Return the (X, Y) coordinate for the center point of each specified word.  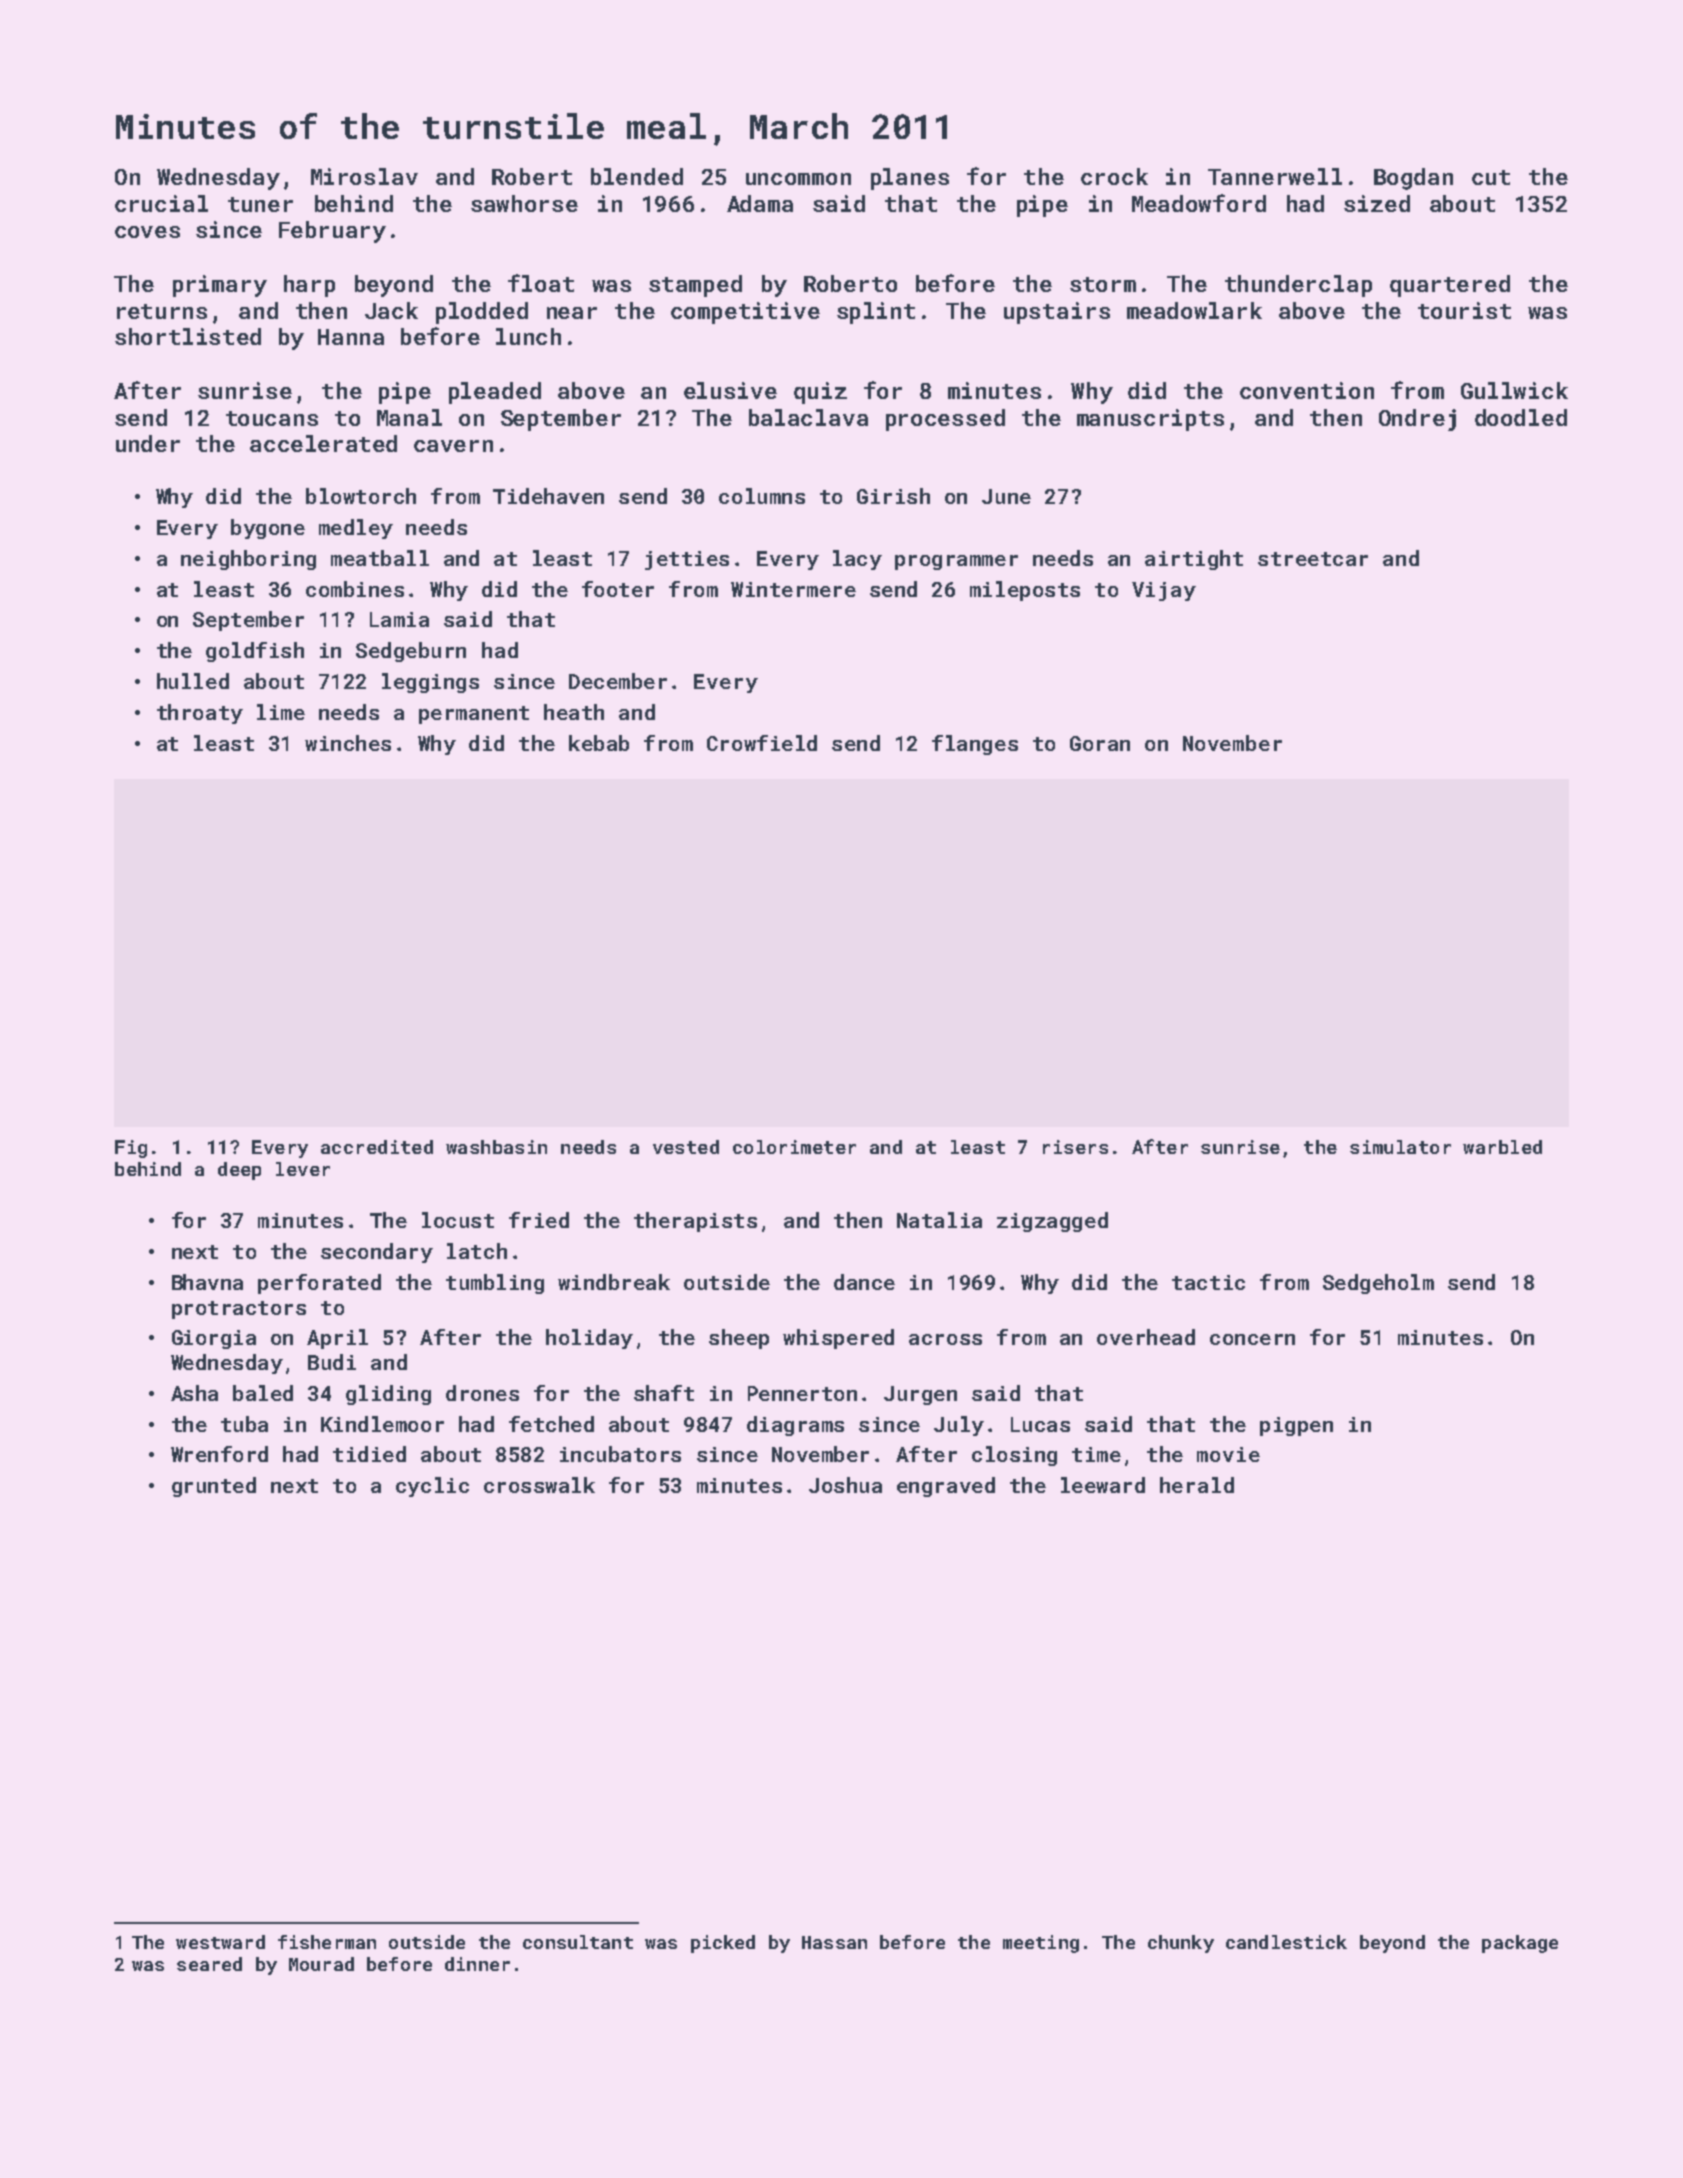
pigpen (1296, 1426)
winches (348, 743)
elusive (730, 390)
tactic (1208, 1282)
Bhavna (207, 1282)
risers (1075, 1147)
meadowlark (1194, 310)
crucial (161, 203)
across (945, 1339)
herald (1197, 1485)
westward (220, 1942)
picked (723, 1944)
